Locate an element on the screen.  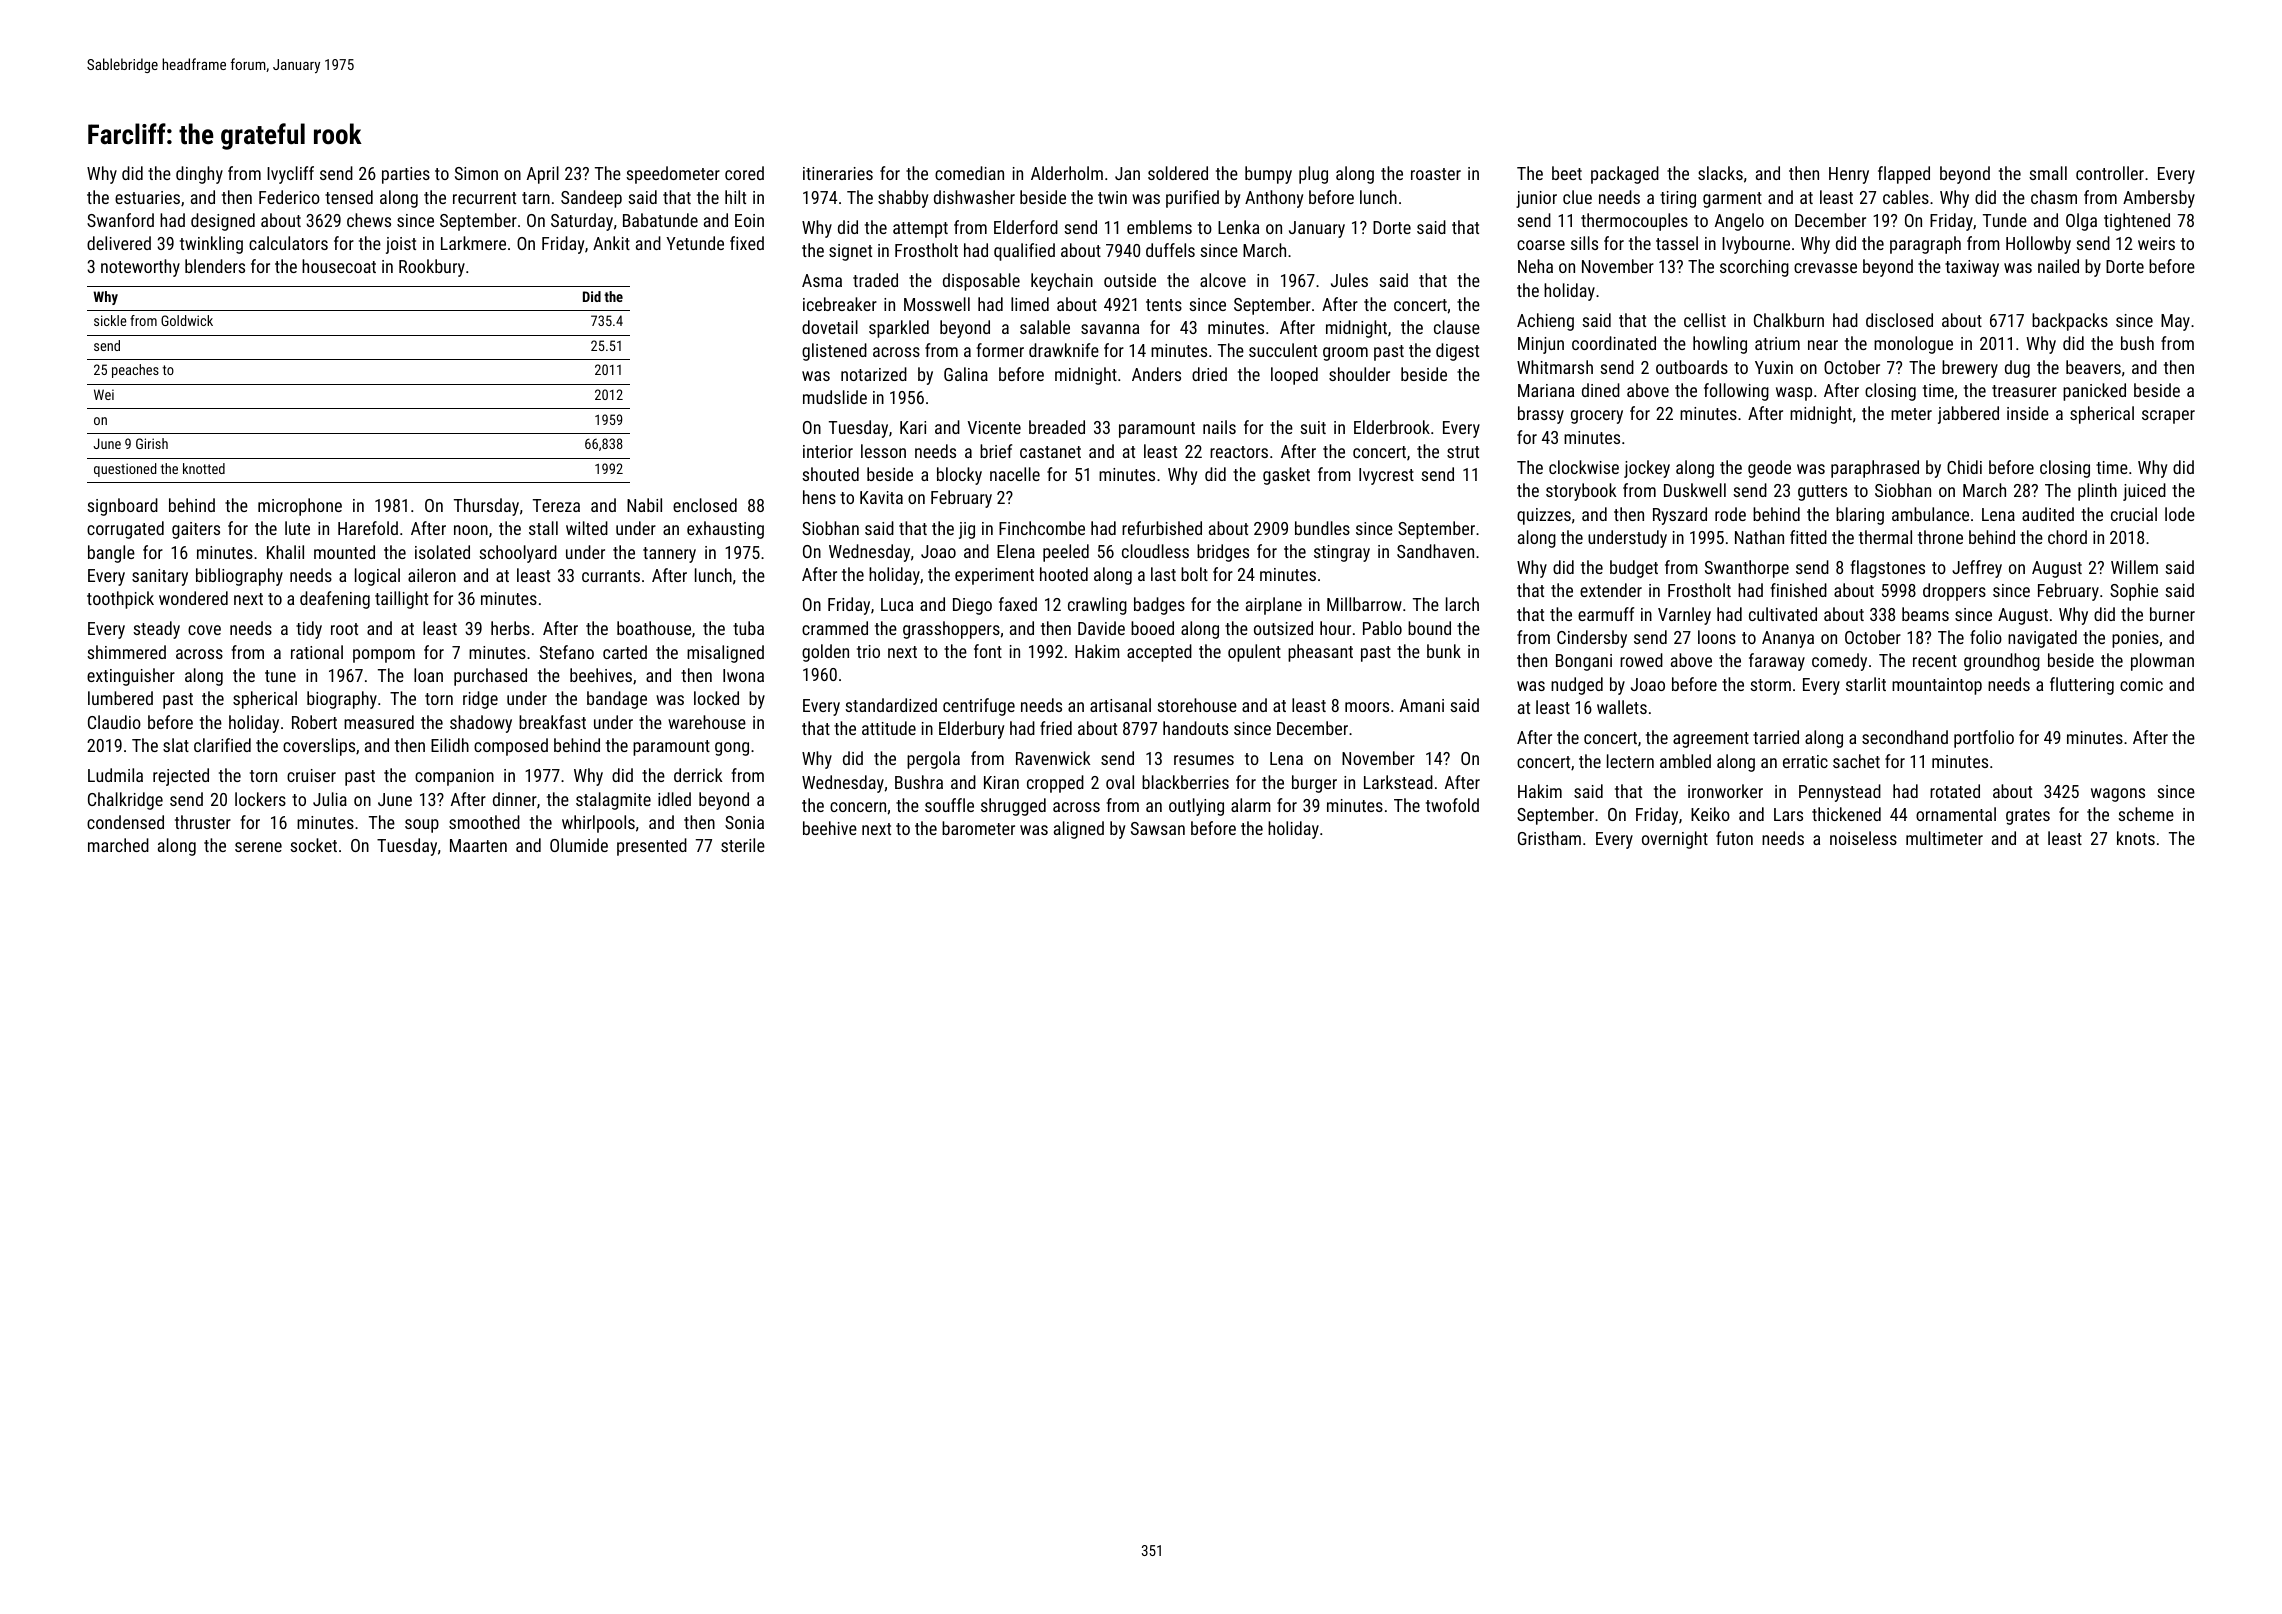
mountaintop is located at coordinates (1937, 686).
